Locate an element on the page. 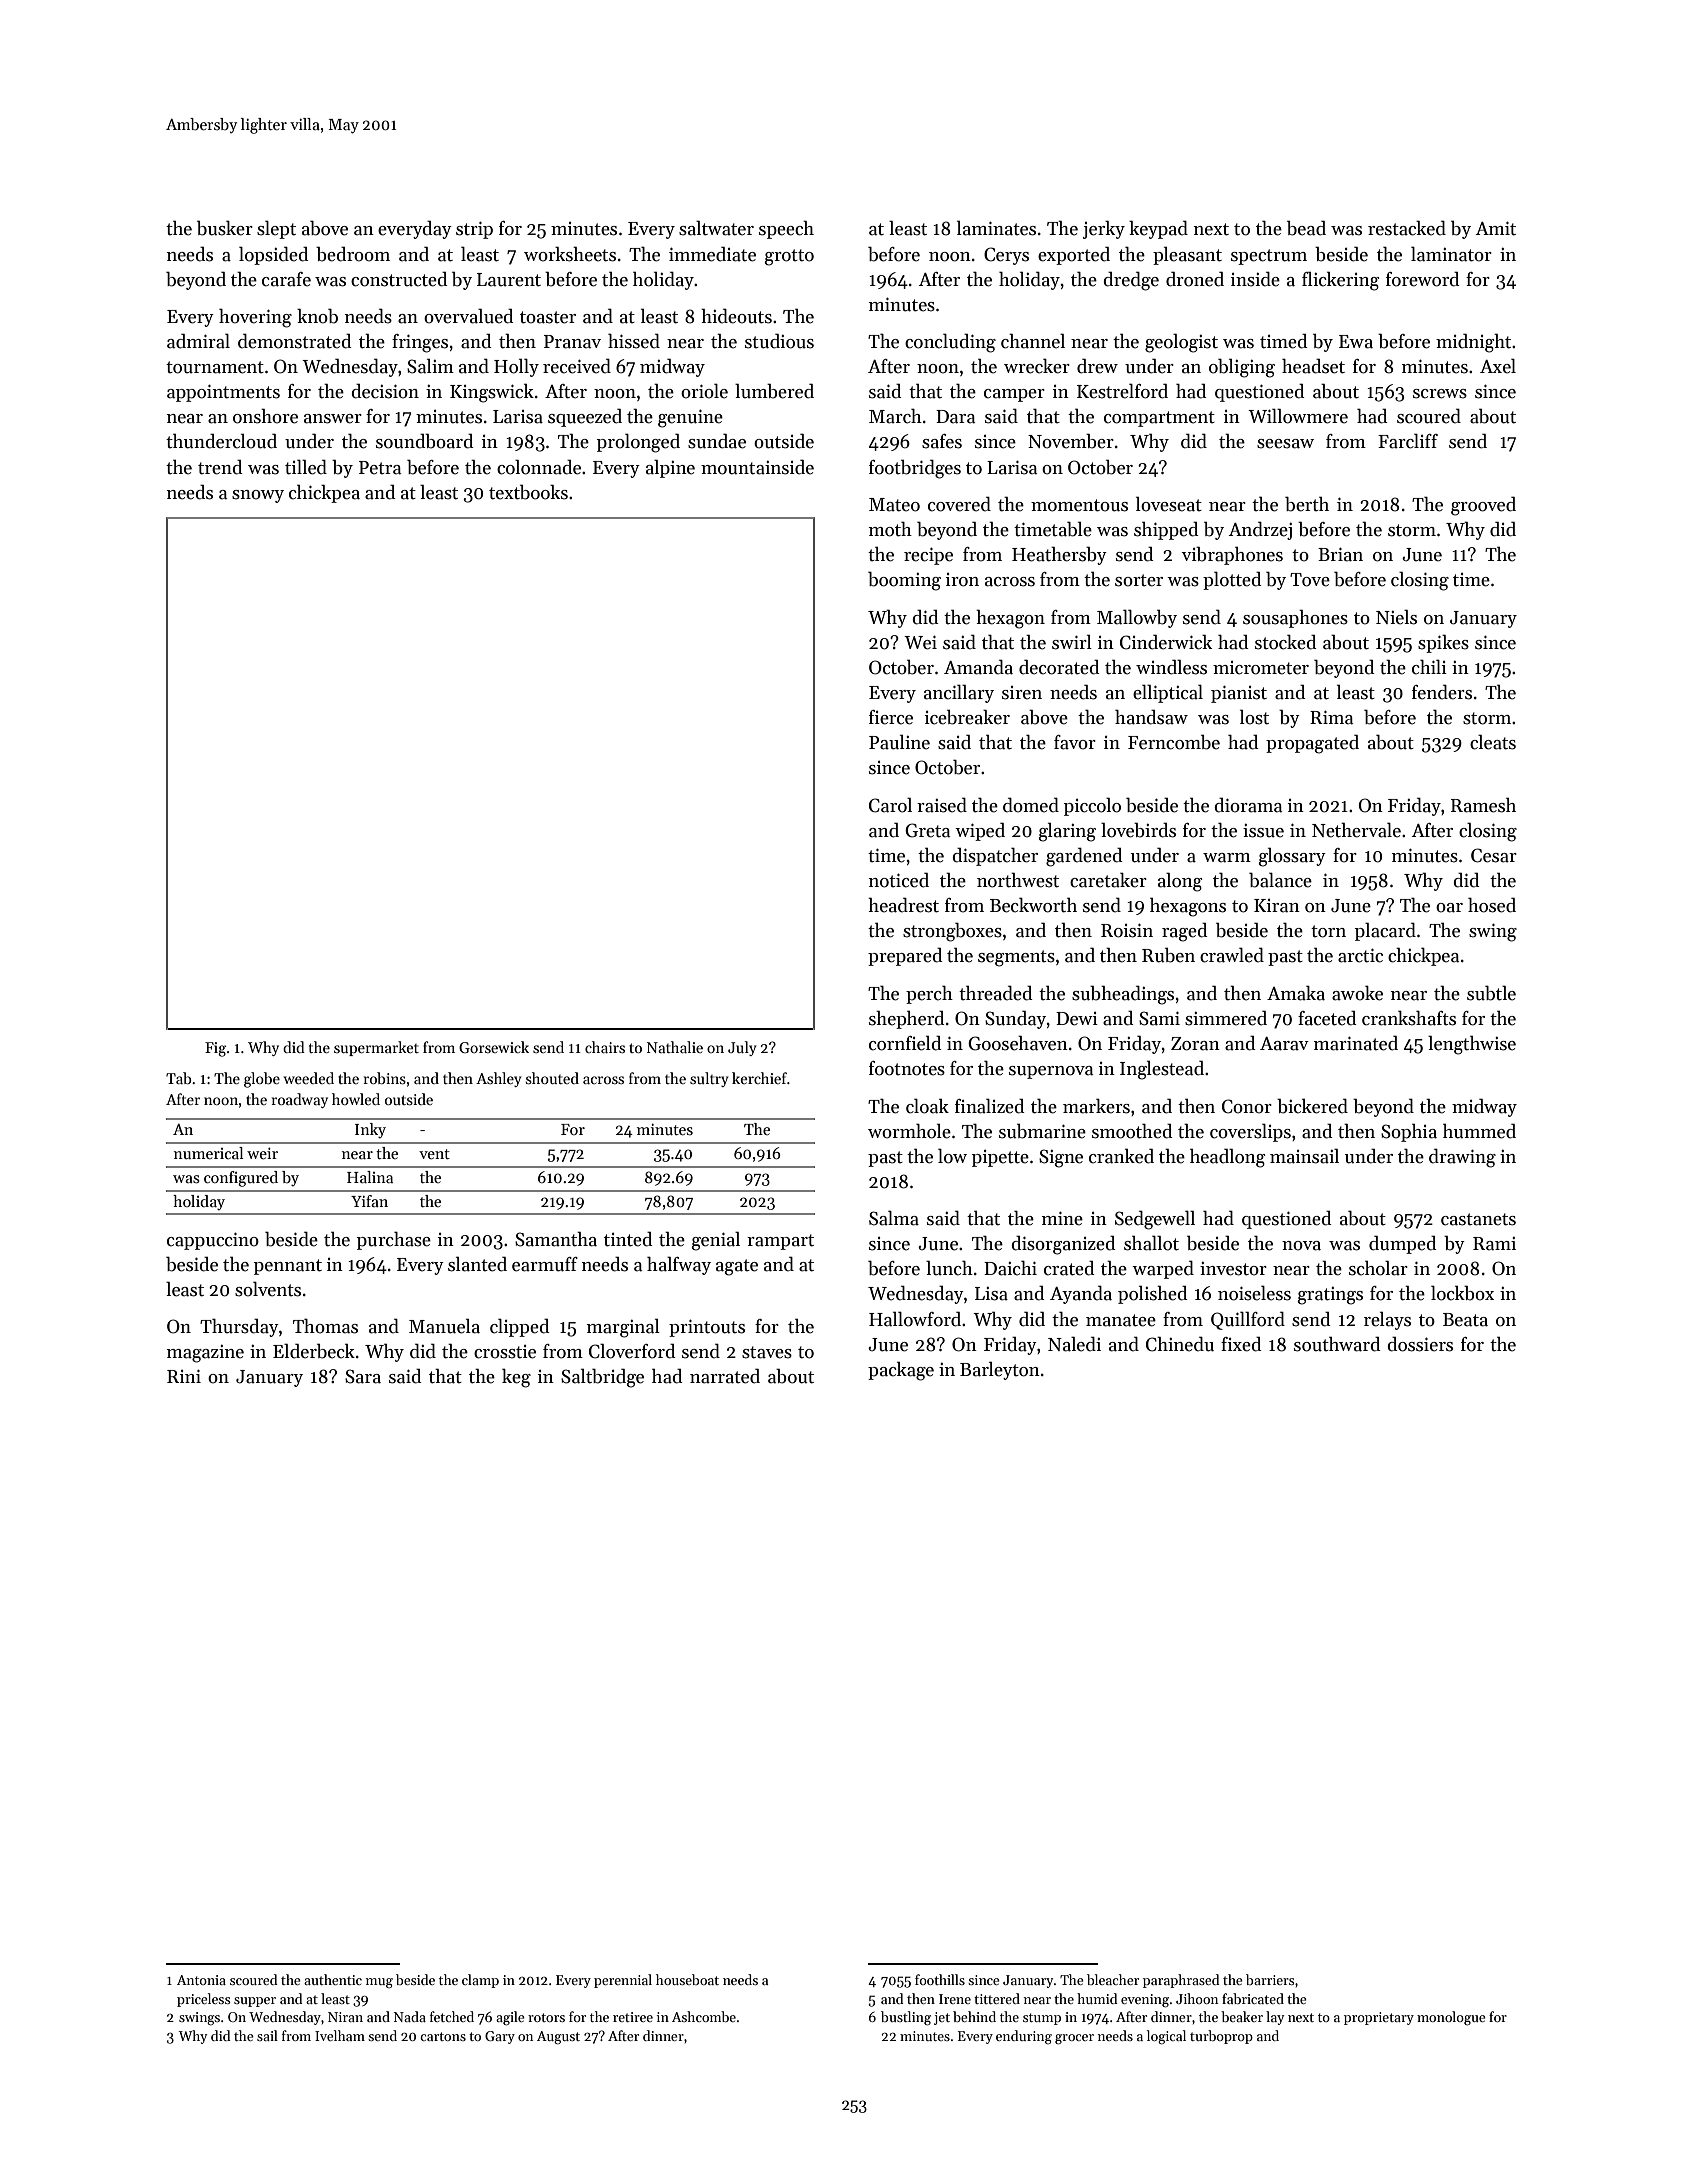 This image has height=2178, width=1683. foothills is located at coordinates (940, 1979).
